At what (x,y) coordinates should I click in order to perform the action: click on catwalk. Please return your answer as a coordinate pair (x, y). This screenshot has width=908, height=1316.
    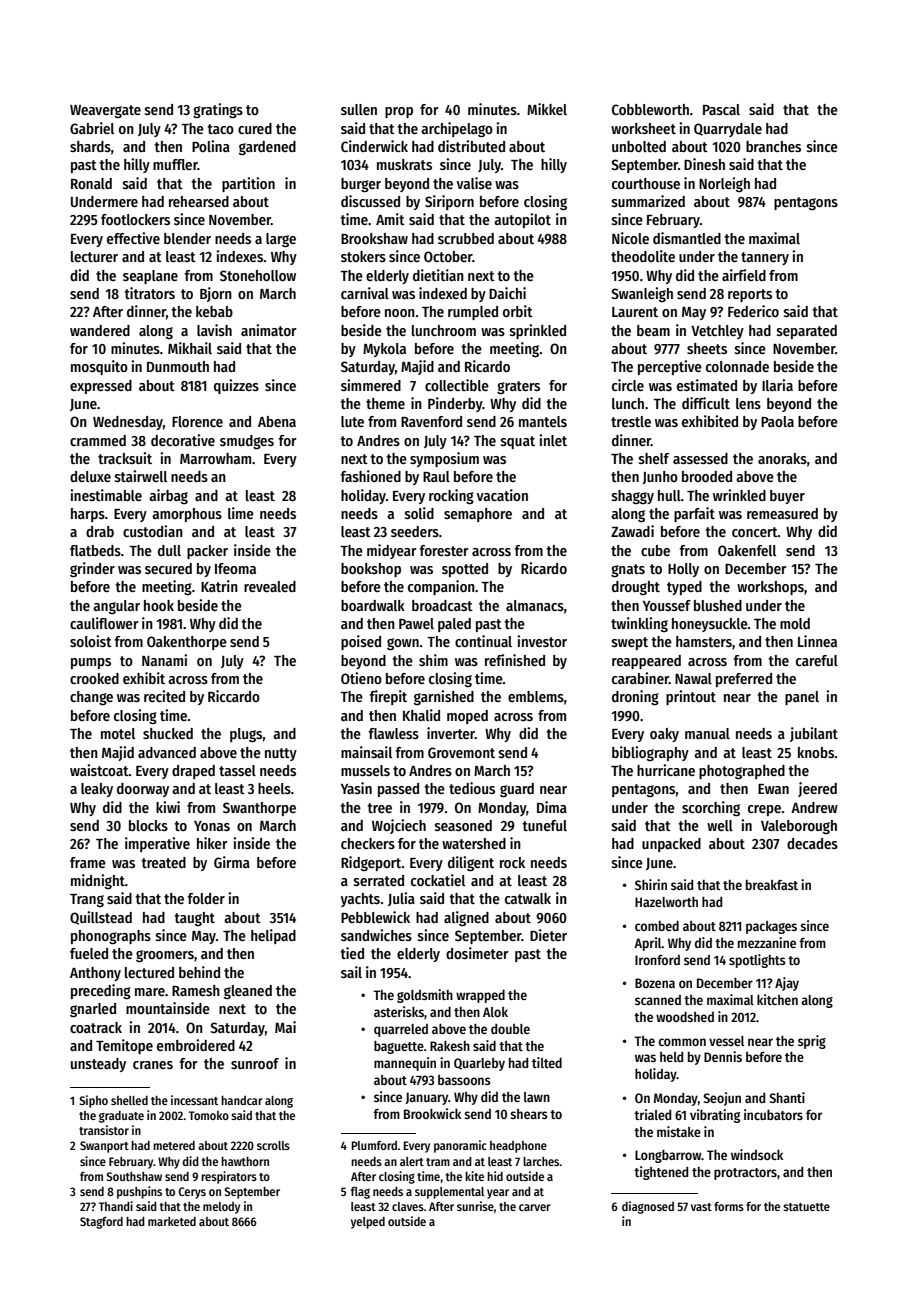
    Looking at the image, I should click on (528, 898).
